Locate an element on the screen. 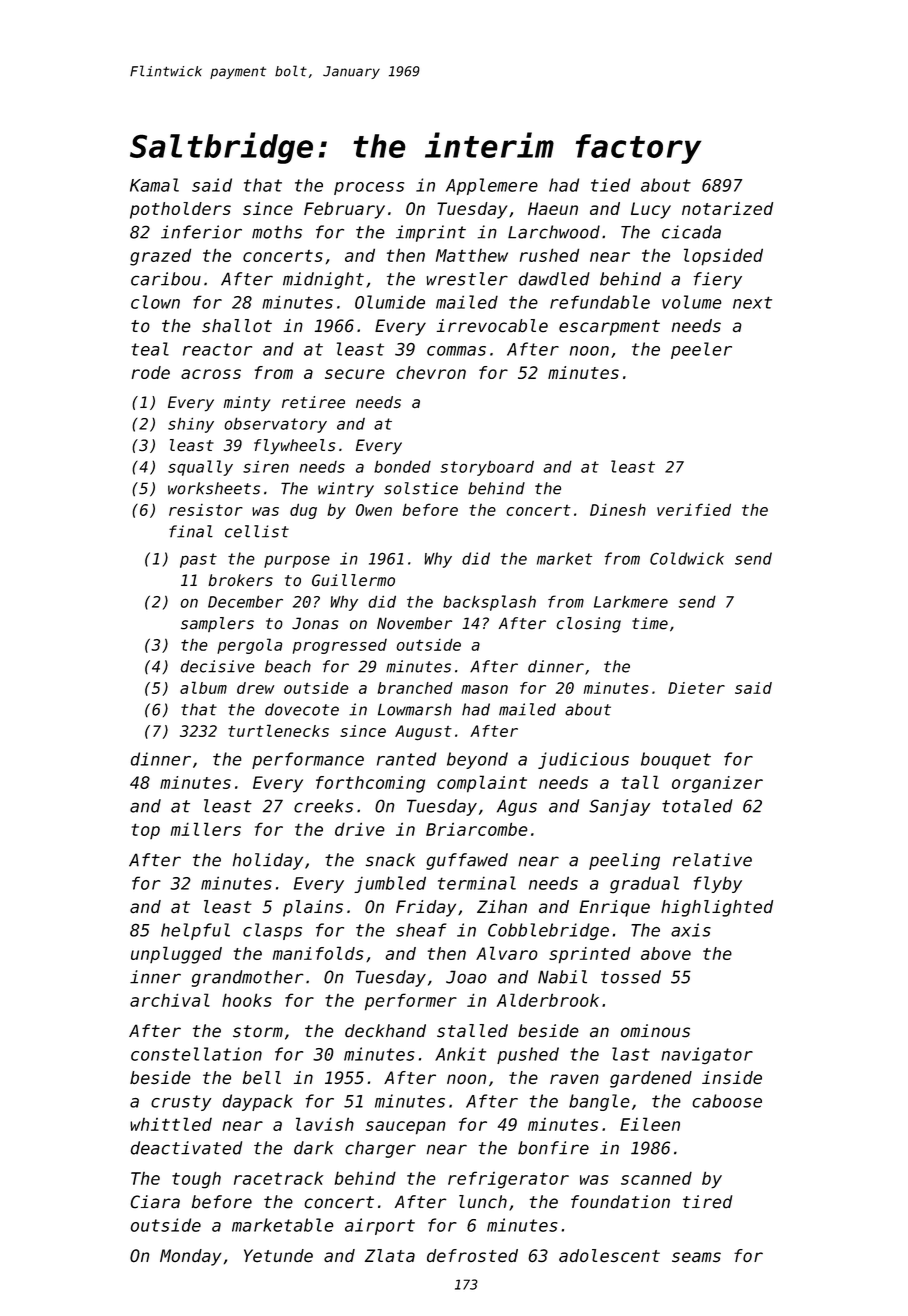 This screenshot has width=908, height=1316. backsplash is located at coordinates (489, 603).
